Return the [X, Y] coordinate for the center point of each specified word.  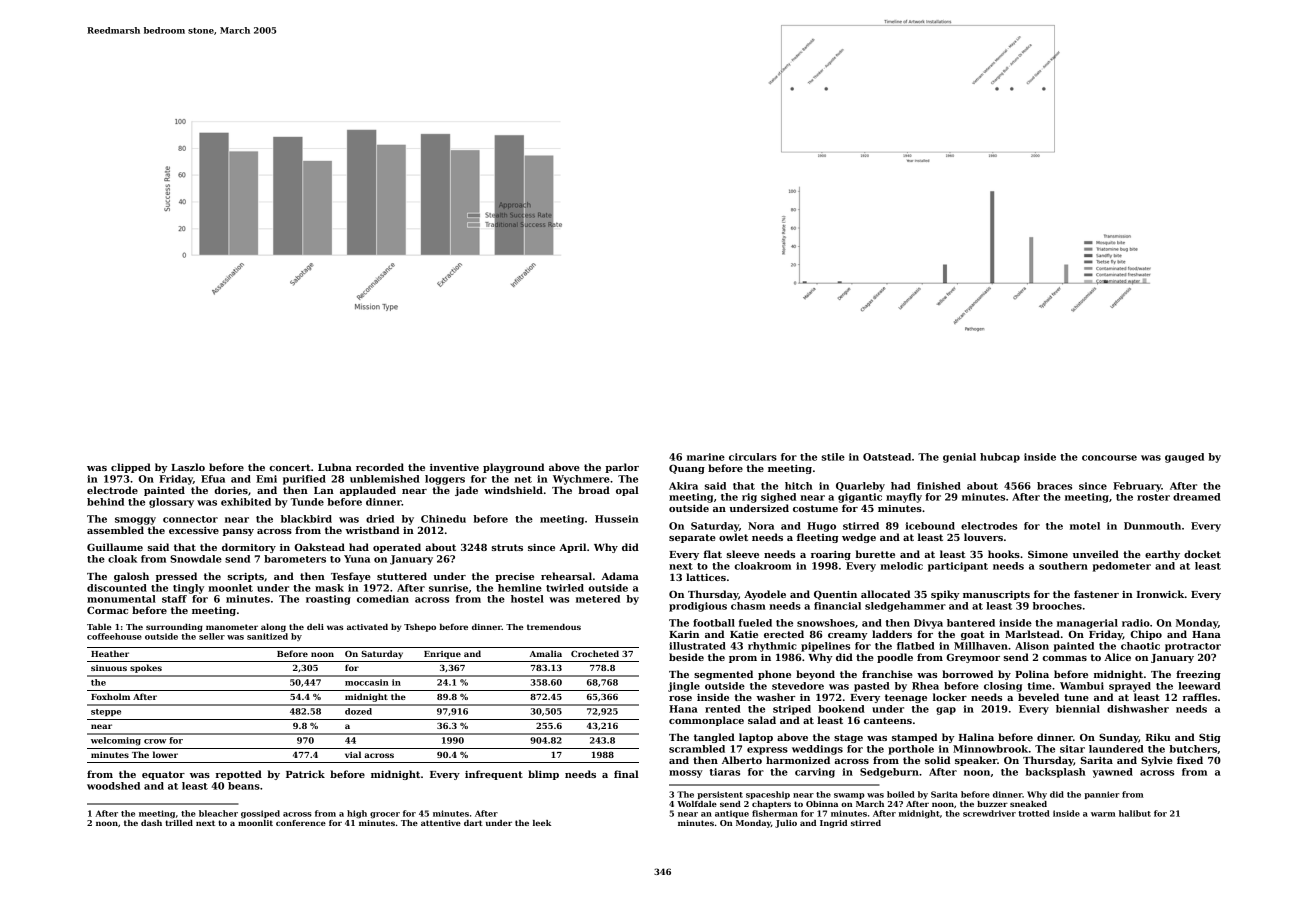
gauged [1184, 458]
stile [833, 457]
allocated [885, 594]
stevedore [798, 686]
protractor [1193, 647]
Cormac [107, 610]
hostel [527, 599]
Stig [1210, 738]
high [357, 814]
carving [815, 773]
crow [155, 741]
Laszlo [188, 467]
